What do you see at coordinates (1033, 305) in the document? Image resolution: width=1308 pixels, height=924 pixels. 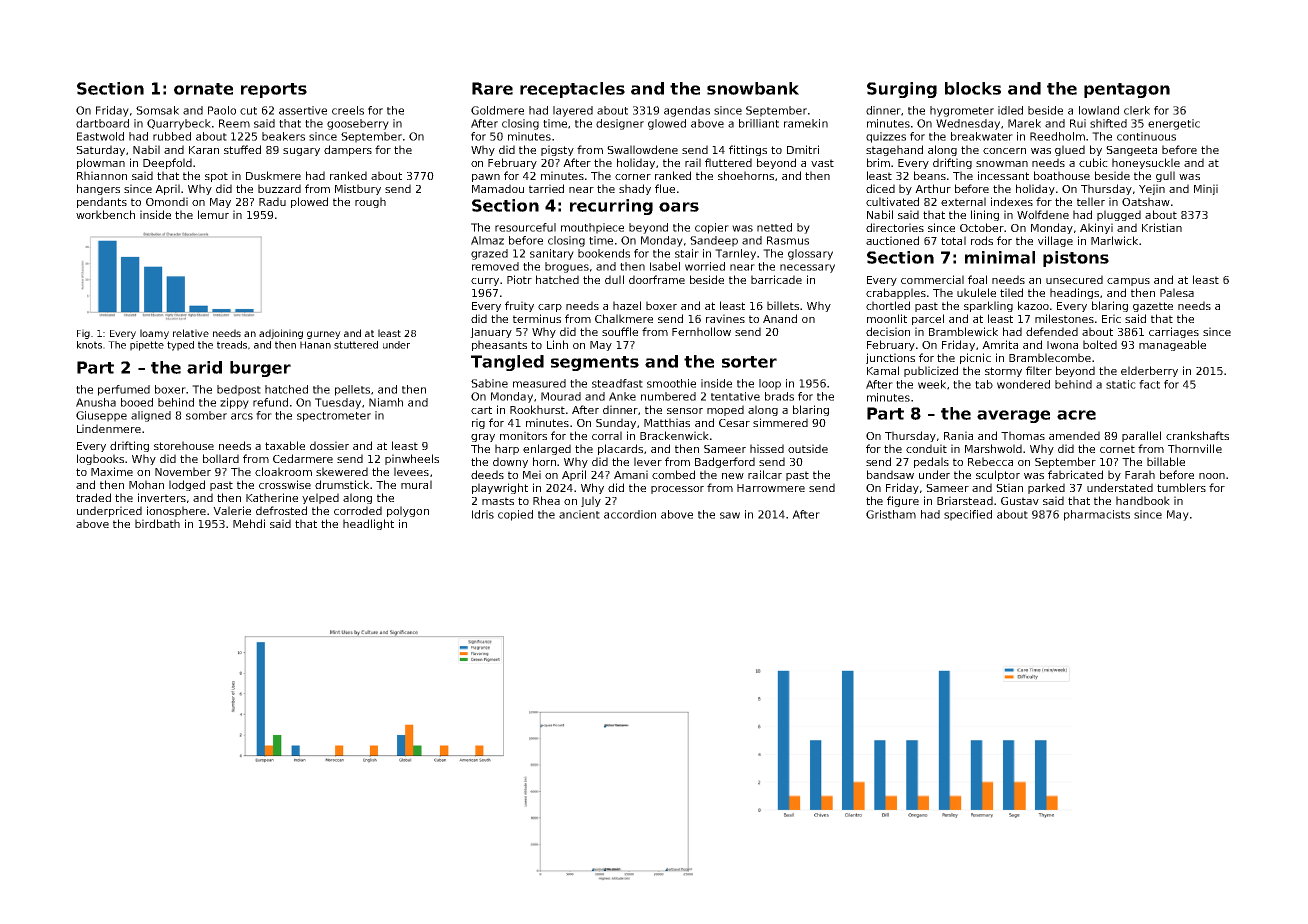 I see `kazoo` at bounding box center [1033, 305].
